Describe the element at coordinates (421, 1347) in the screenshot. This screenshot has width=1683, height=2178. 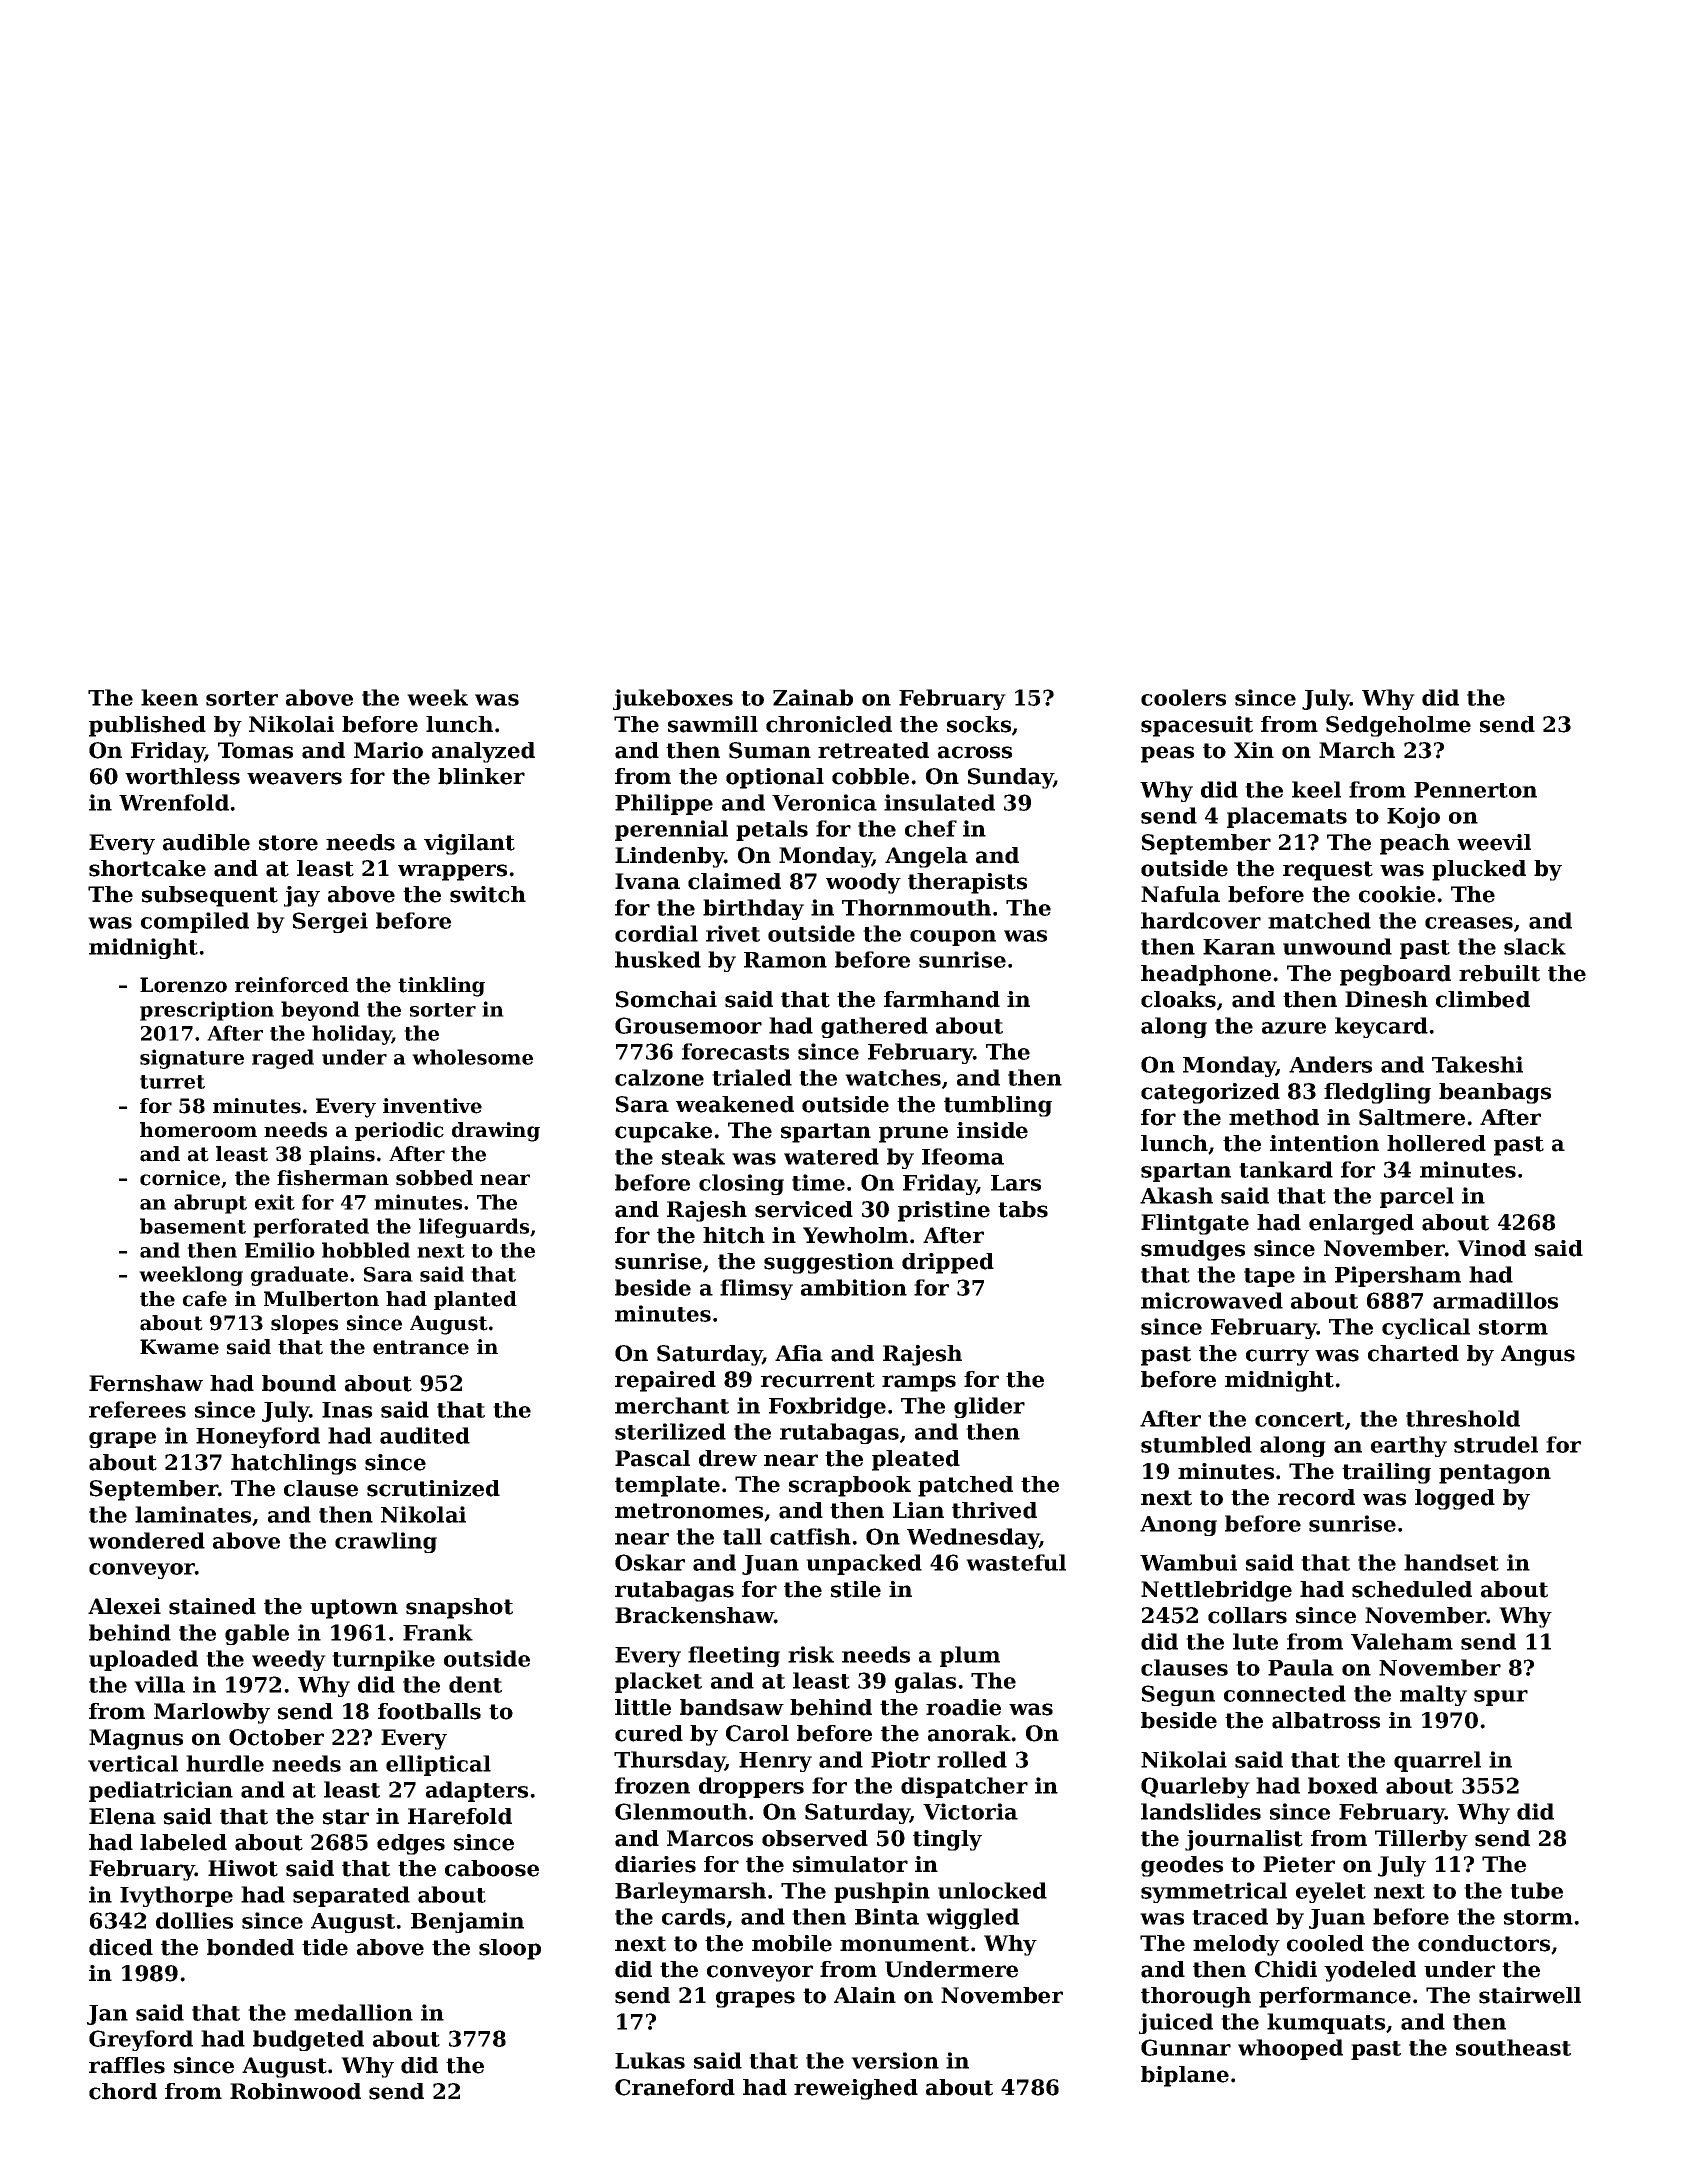
I see `entrance` at that location.
